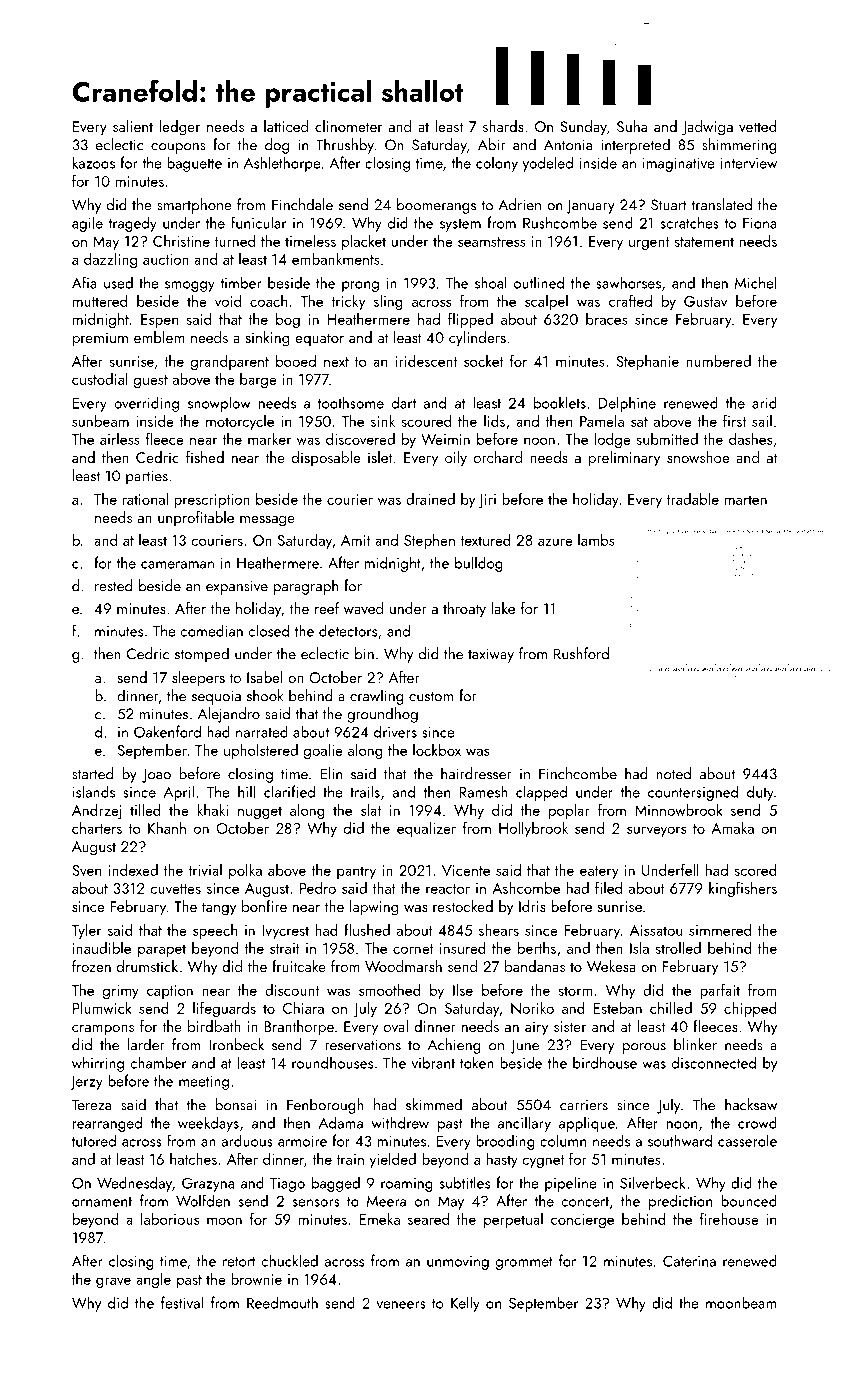 The image size is (849, 1400). Describe the element at coordinates (497, 164) in the page. I see `colony` at that location.
